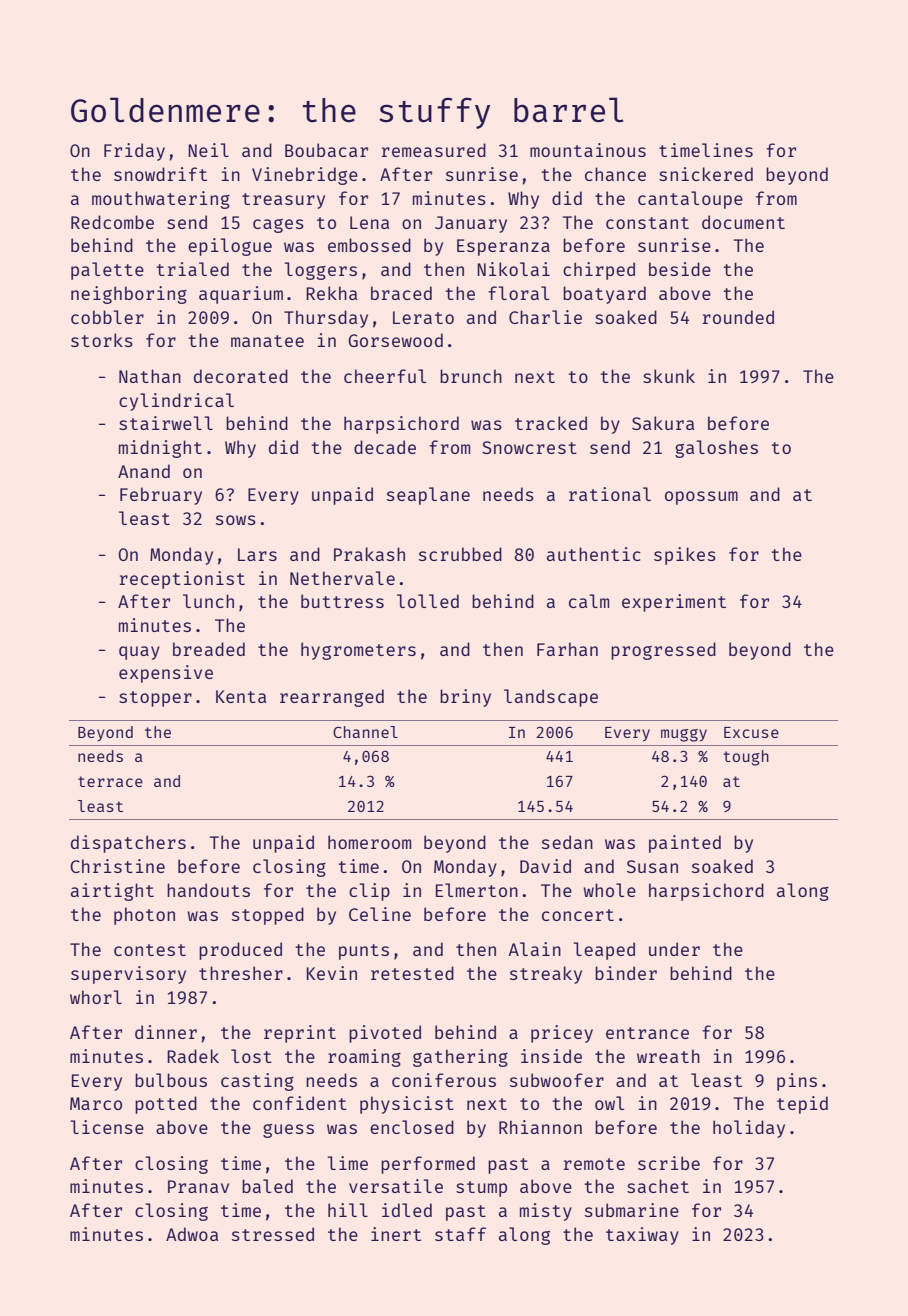 This screenshot has height=1316, width=908. Describe the element at coordinates (150, 950) in the screenshot. I see `contest` at that location.
